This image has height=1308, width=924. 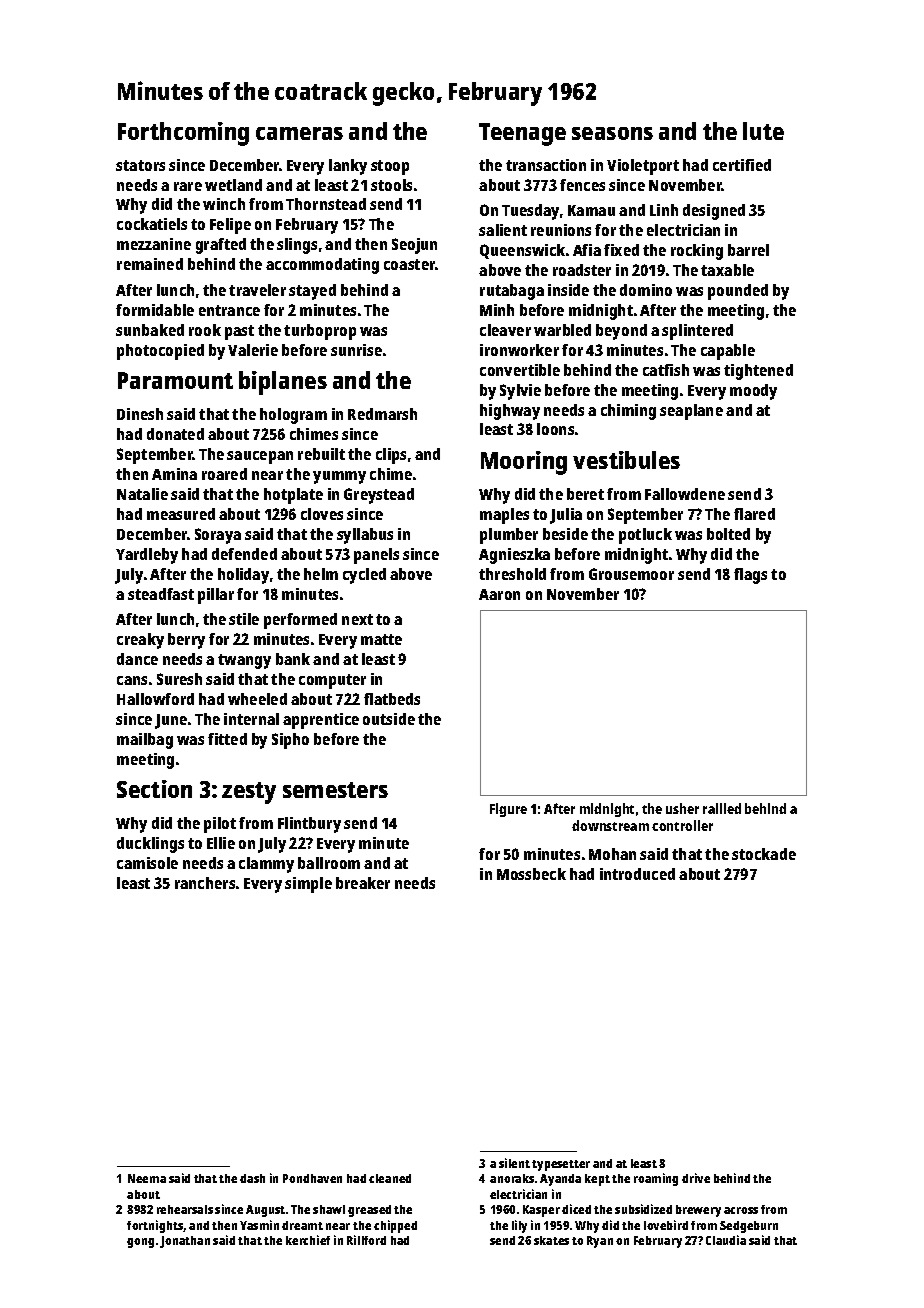 What do you see at coordinates (728, 352) in the image?
I see `capable` at bounding box center [728, 352].
